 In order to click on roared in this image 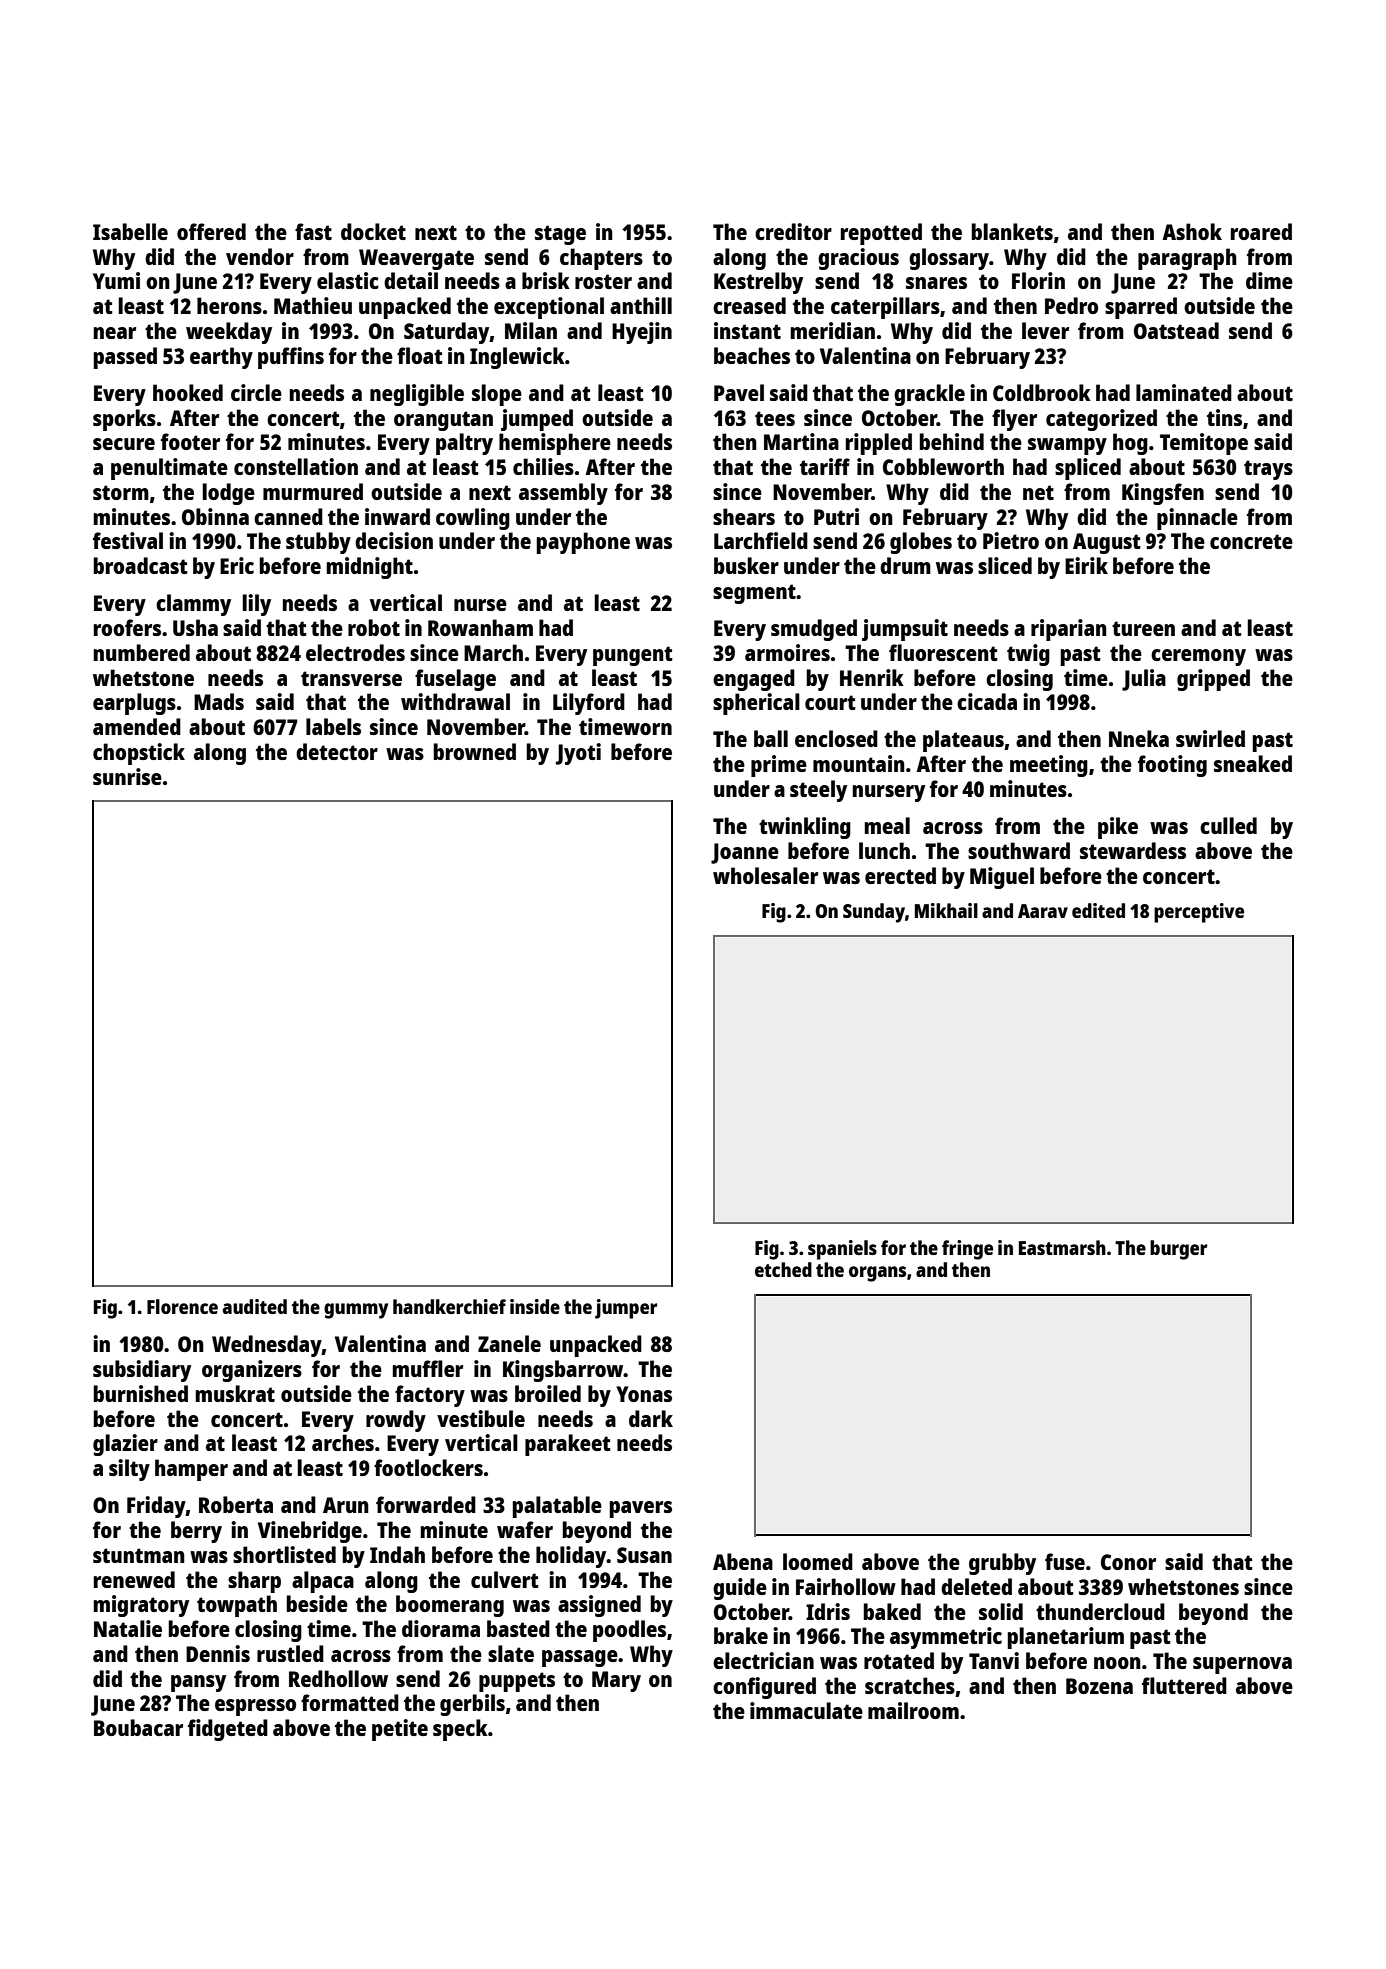, I will do `click(1261, 231)`.
